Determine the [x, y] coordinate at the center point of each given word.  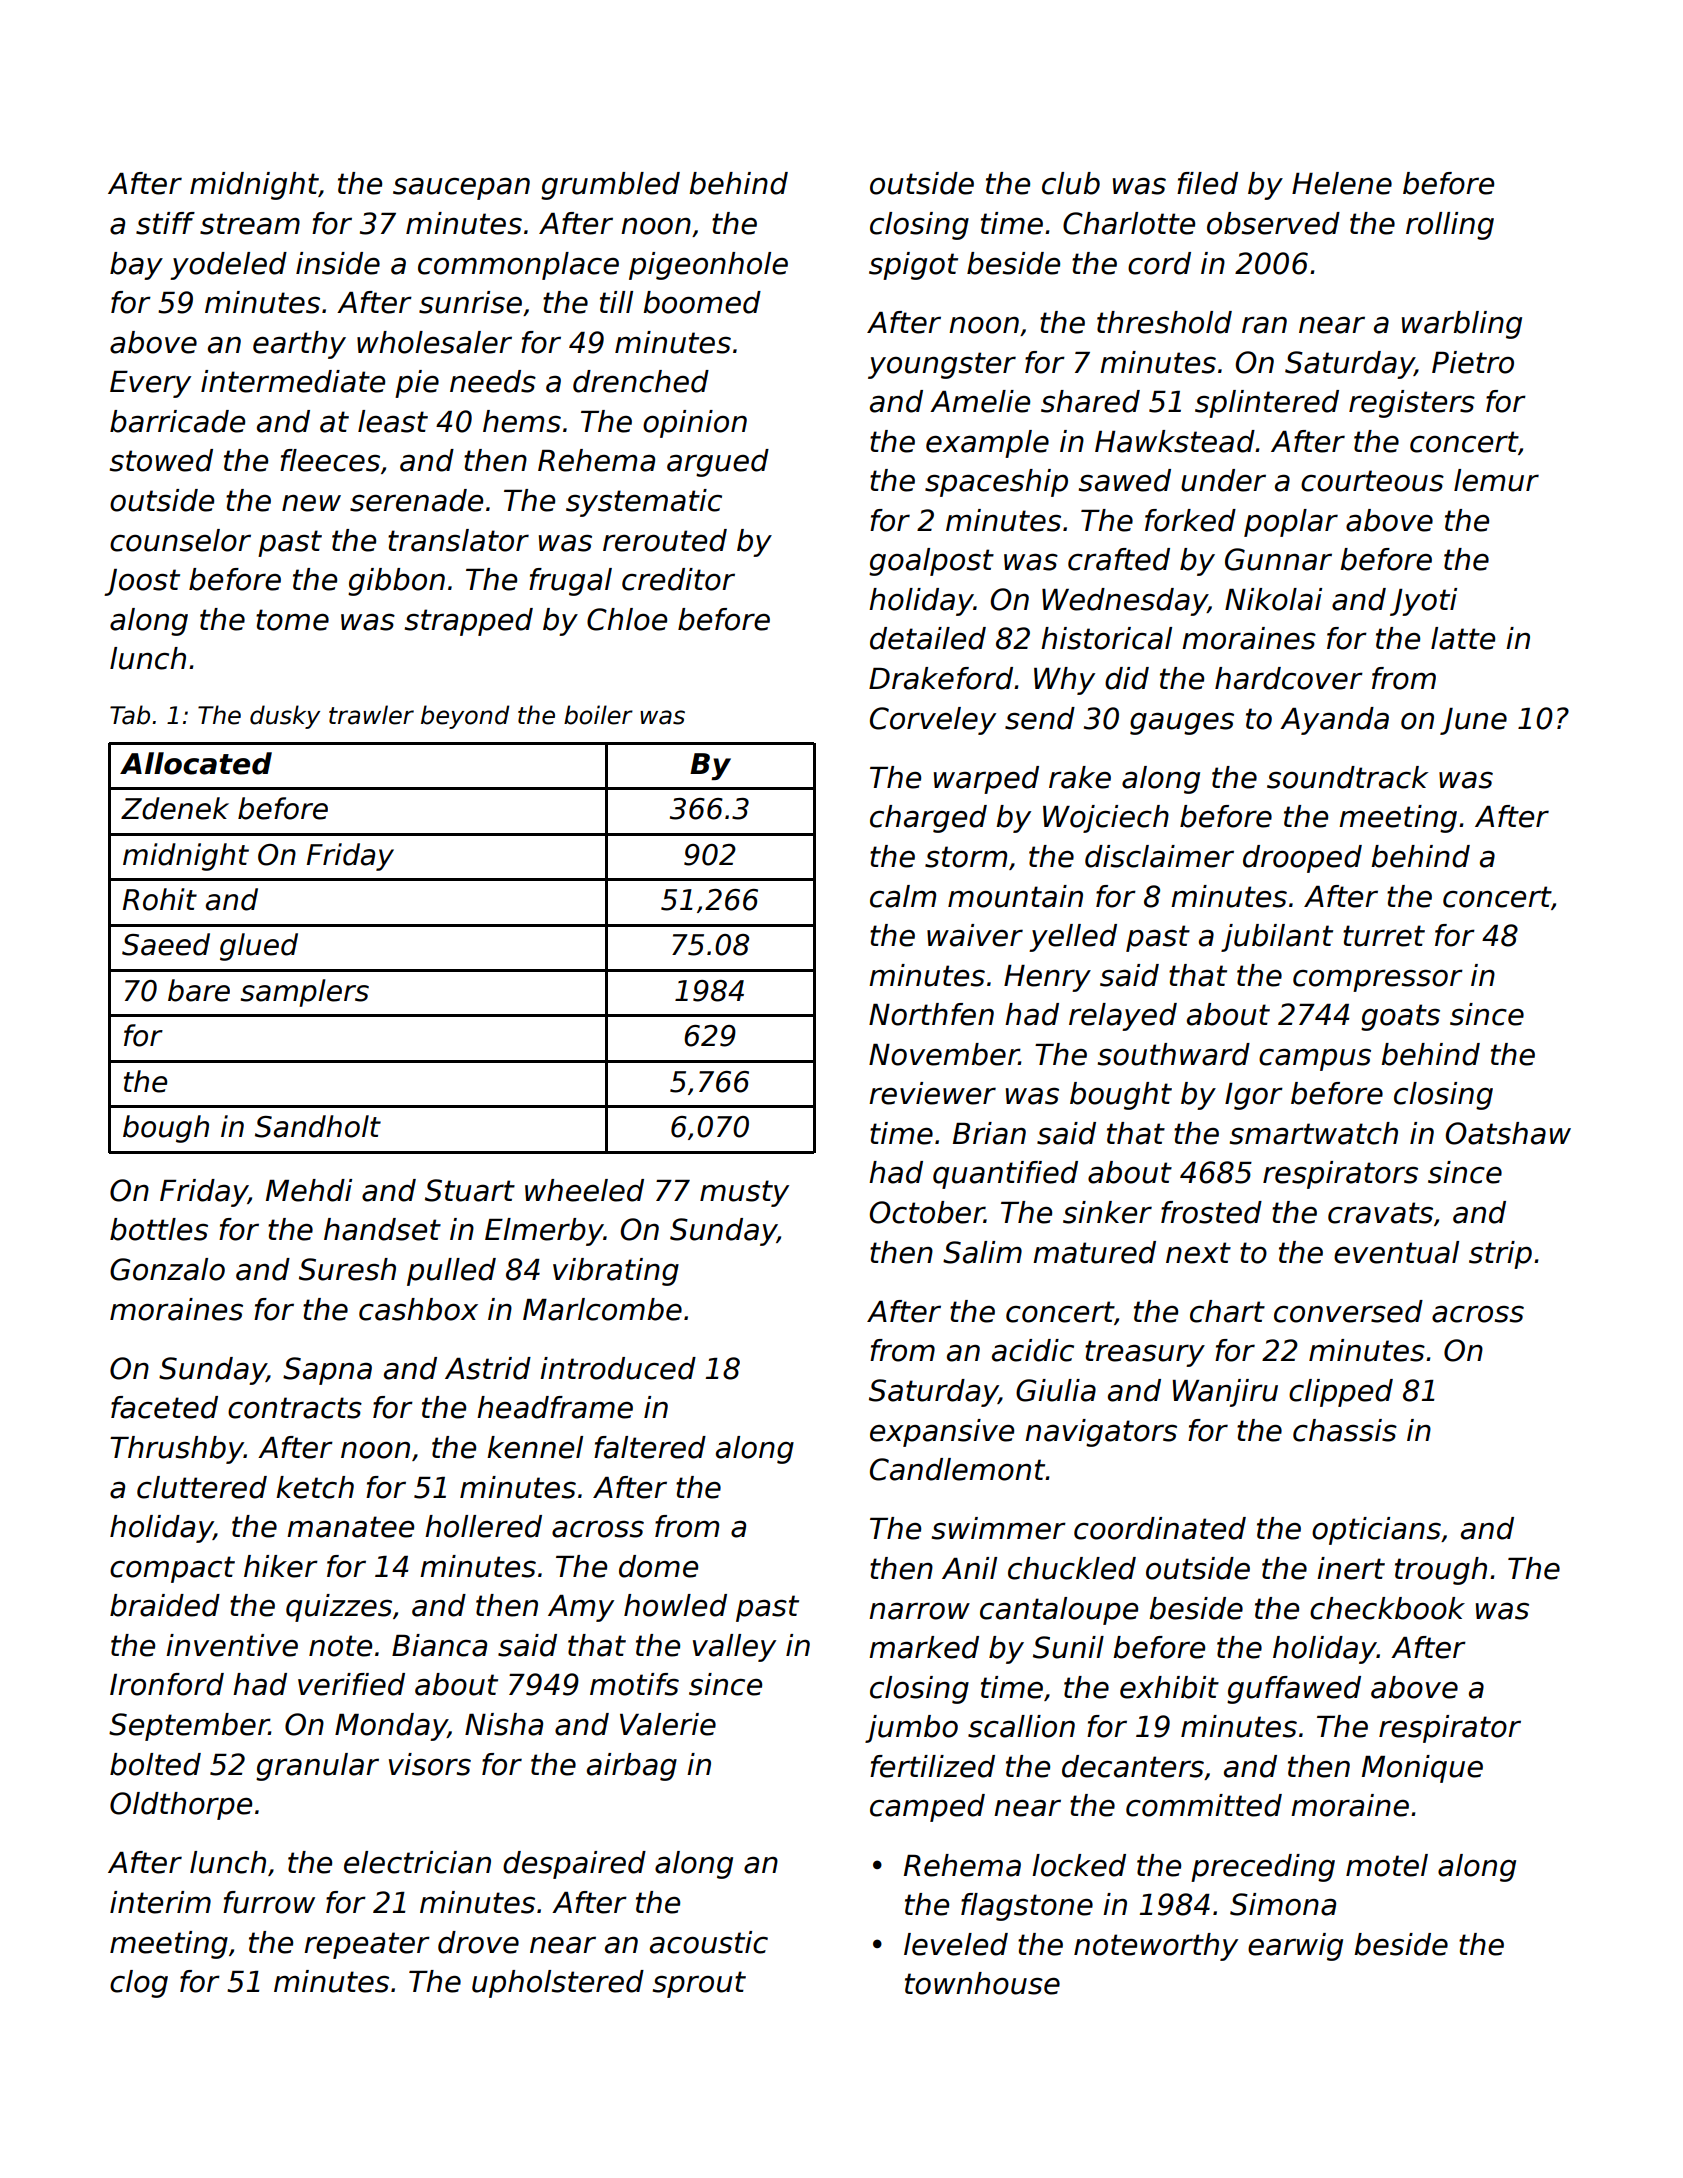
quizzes [339, 1608]
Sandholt [318, 1126]
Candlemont [958, 1469]
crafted [1119, 559]
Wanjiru [1225, 1393]
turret [1384, 936]
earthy [299, 345]
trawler [371, 715]
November [944, 1054]
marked [924, 1647]
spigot [913, 266]
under [1223, 480]
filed [1207, 183]
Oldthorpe [181, 1806]
